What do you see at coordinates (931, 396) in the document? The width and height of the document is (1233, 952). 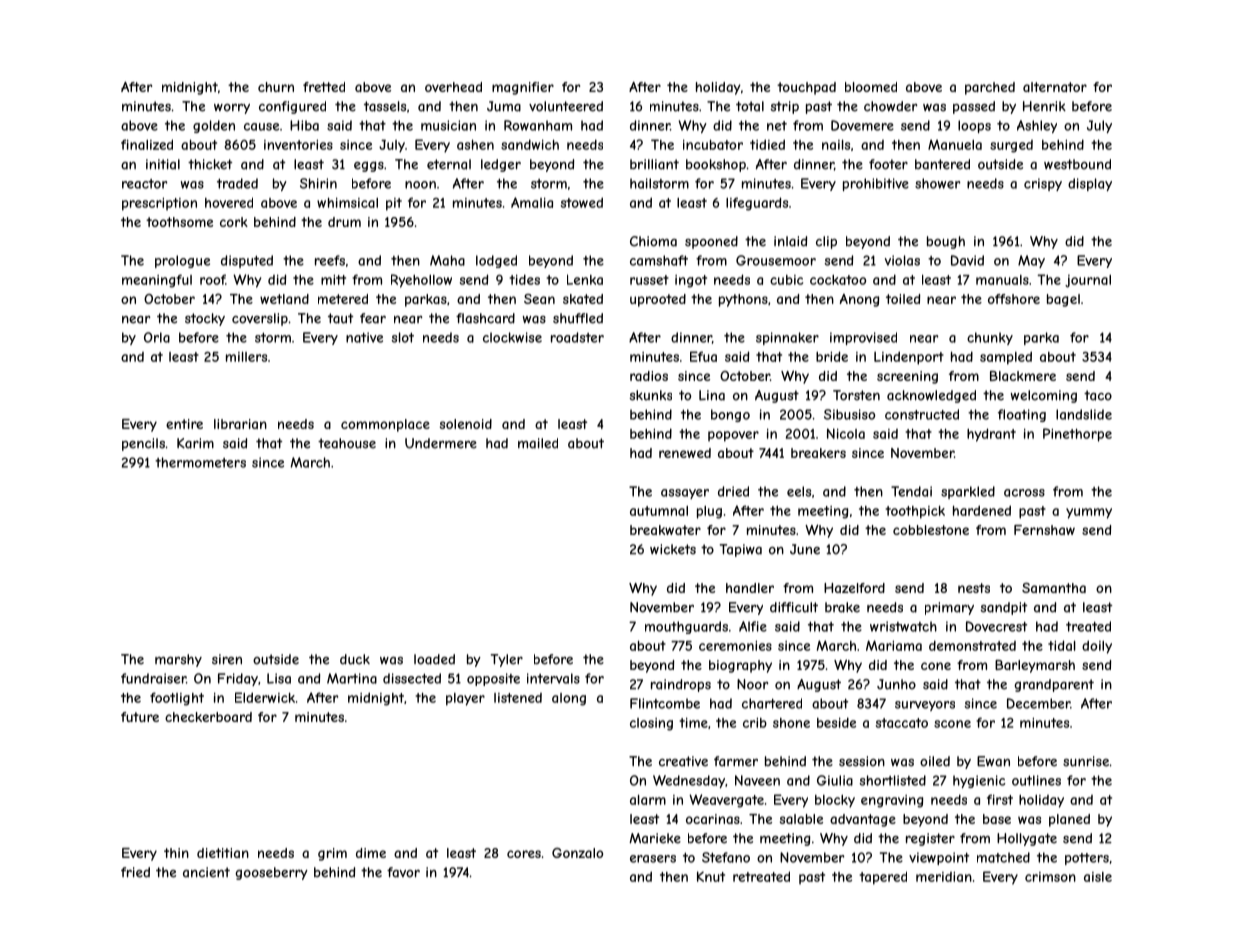 I see `acknowledged` at bounding box center [931, 396].
